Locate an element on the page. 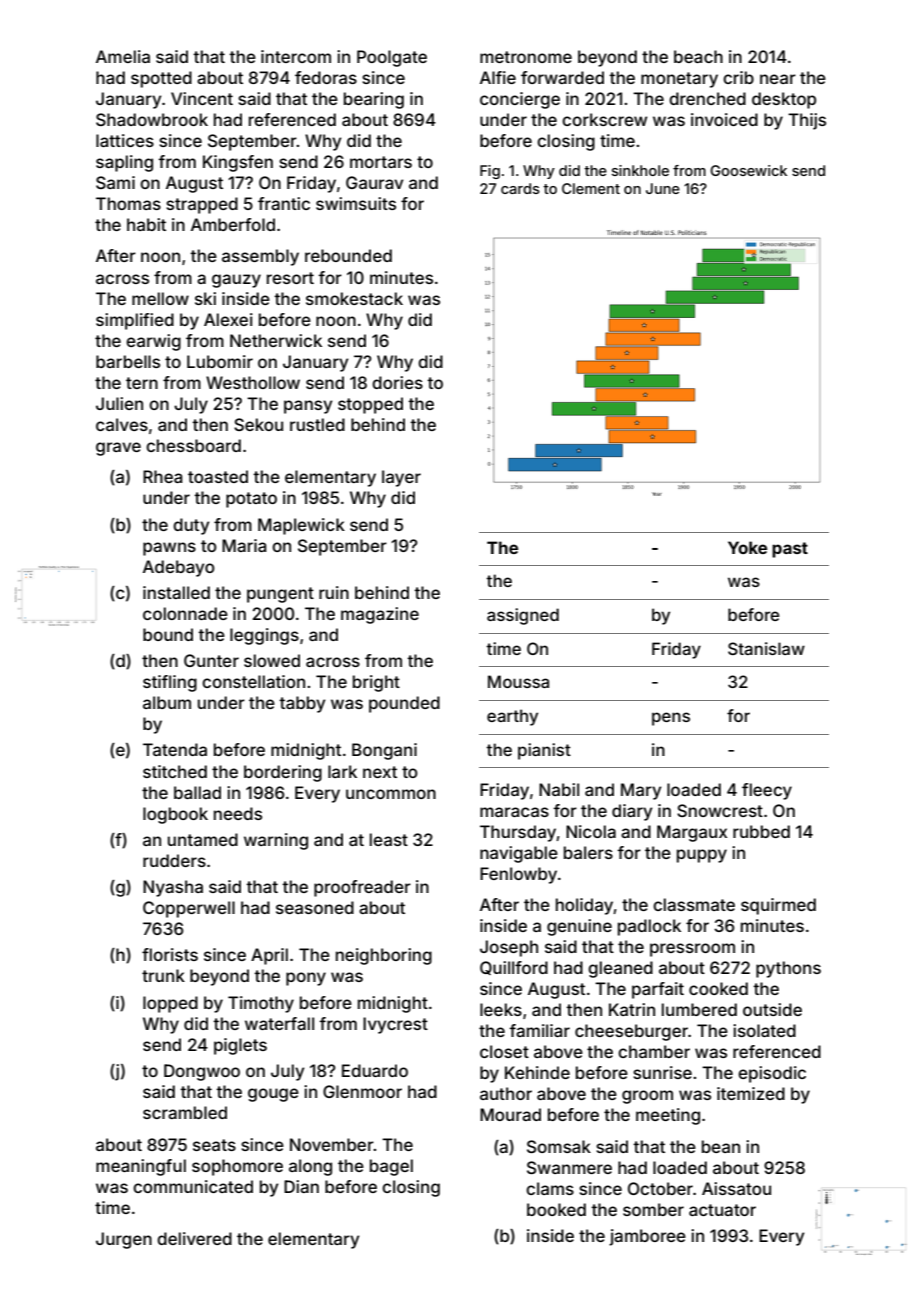 The image size is (924, 1308). Stanislaw is located at coordinates (766, 648).
